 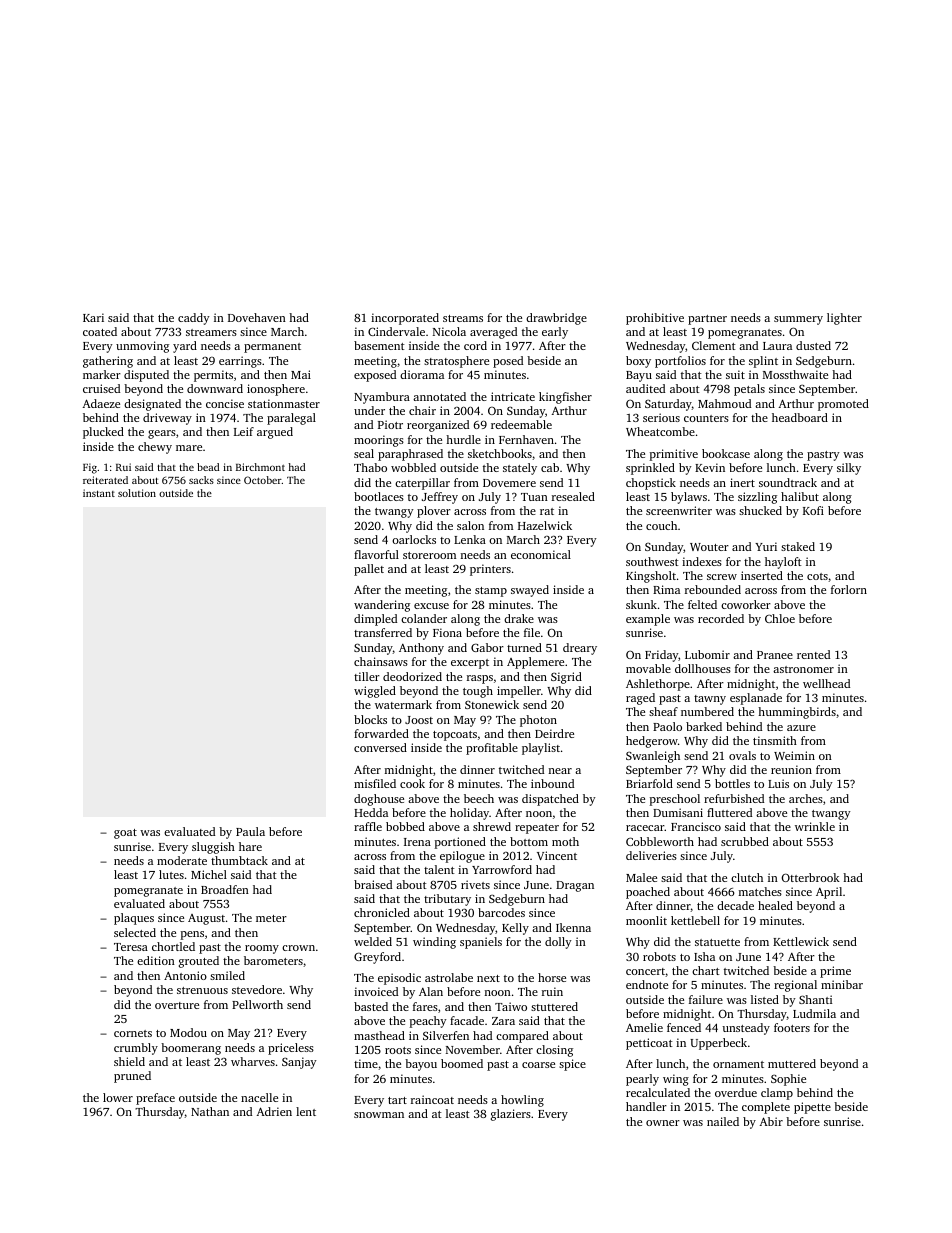 What do you see at coordinates (554, 1006) in the page?
I see `stuttered` at bounding box center [554, 1006].
